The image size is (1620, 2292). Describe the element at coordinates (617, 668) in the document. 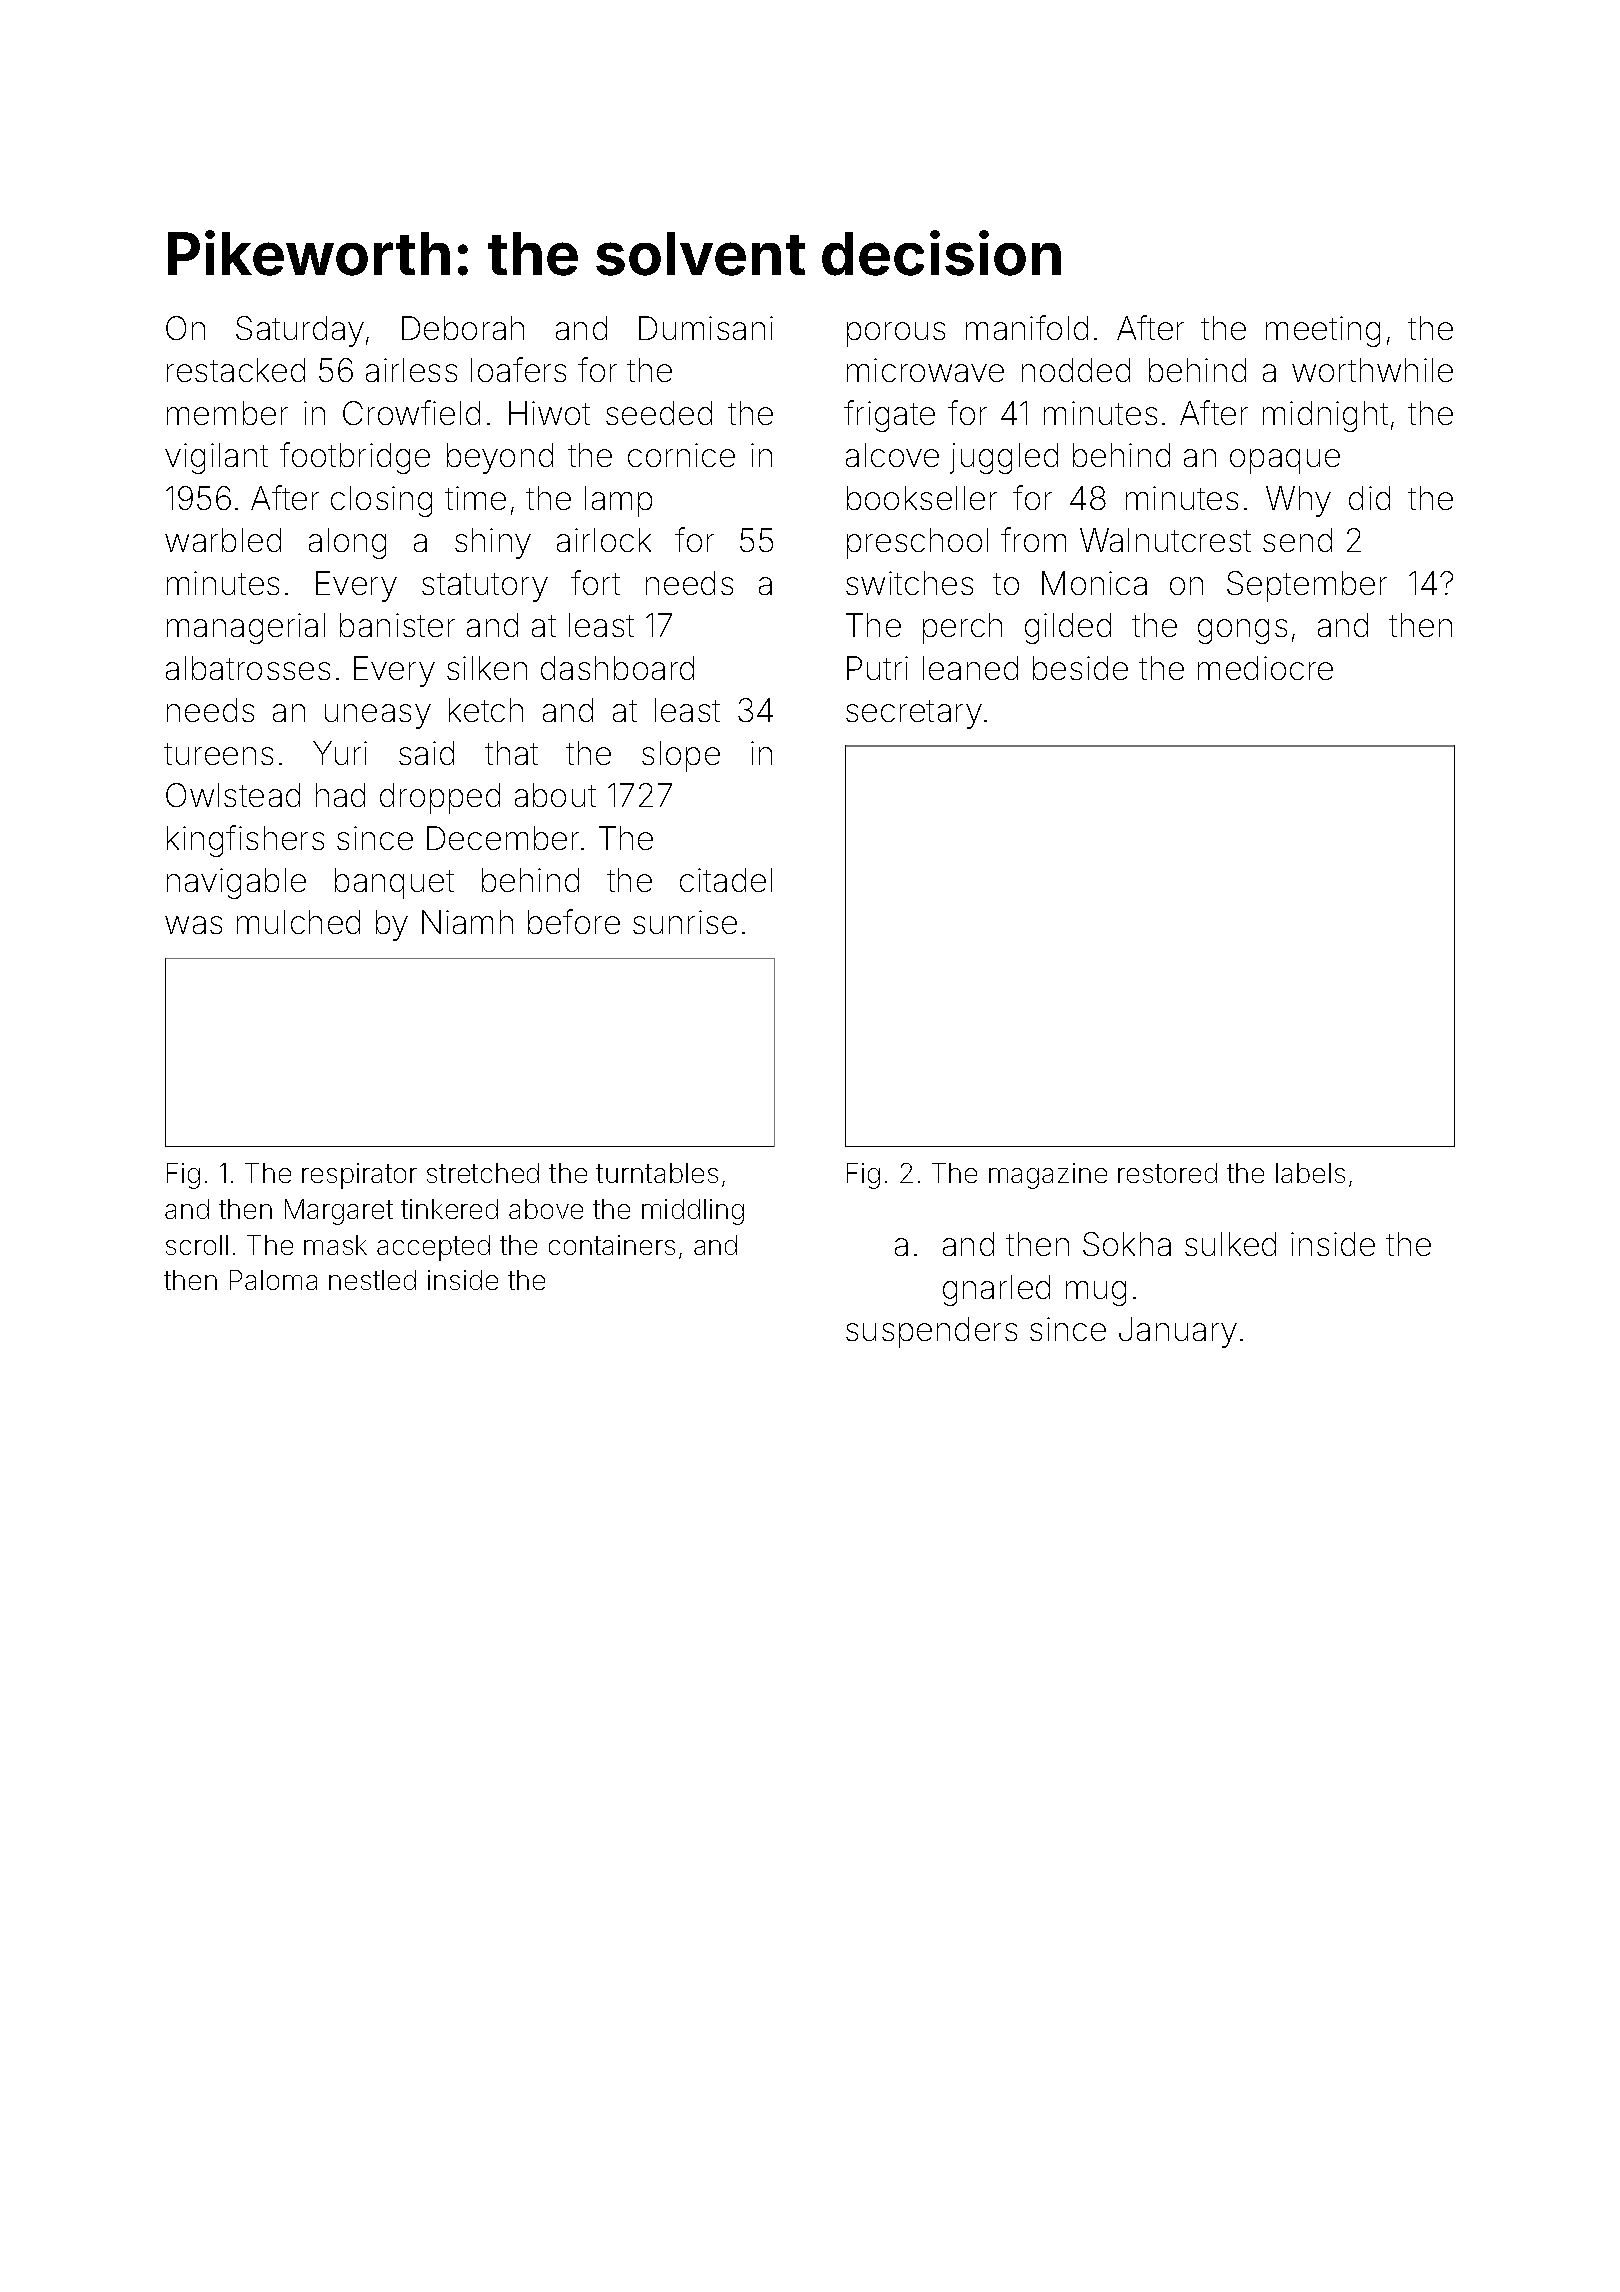

I see `dashboard` at that location.
